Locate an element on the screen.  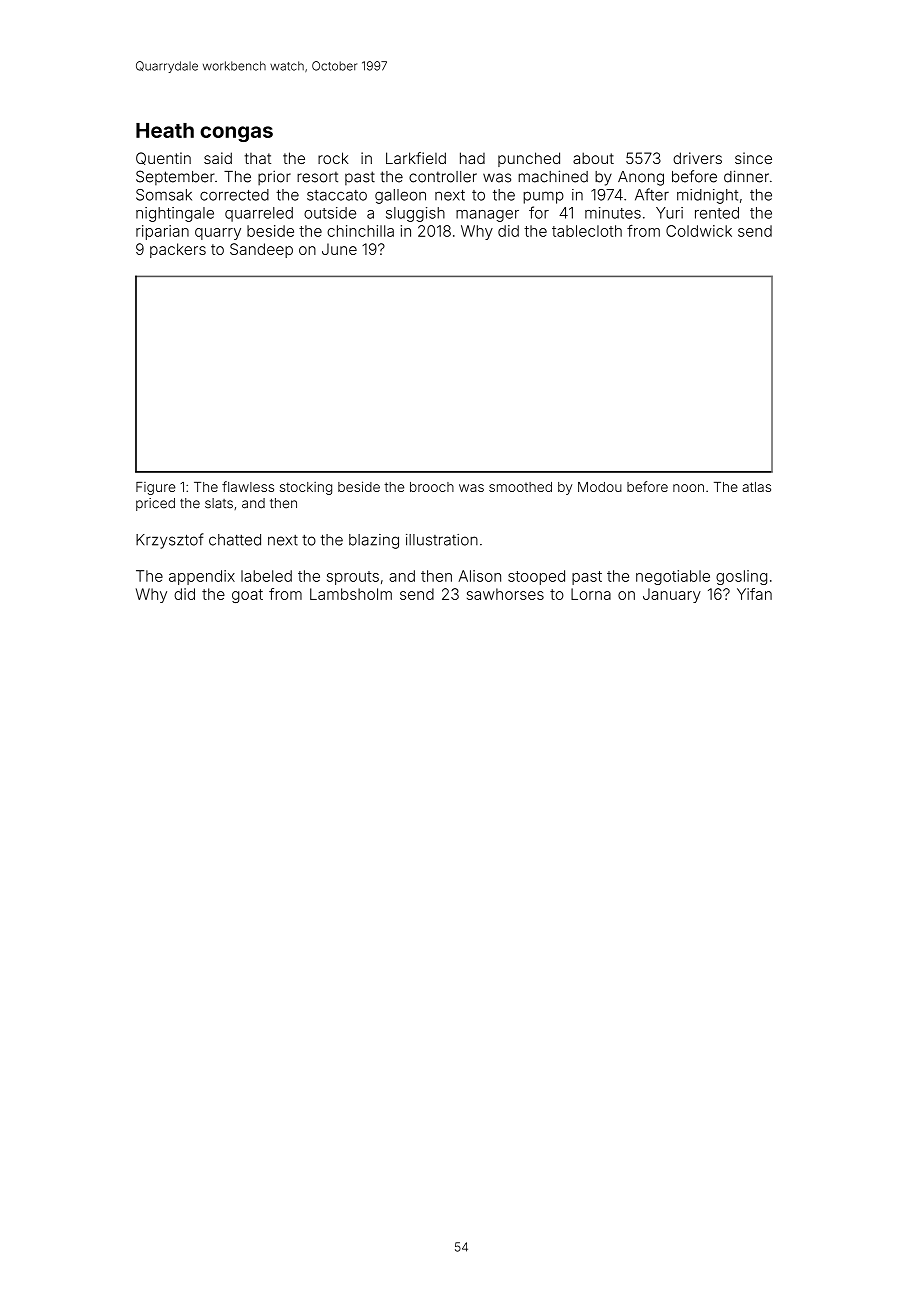
congas is located at coordinates (236, 134).
